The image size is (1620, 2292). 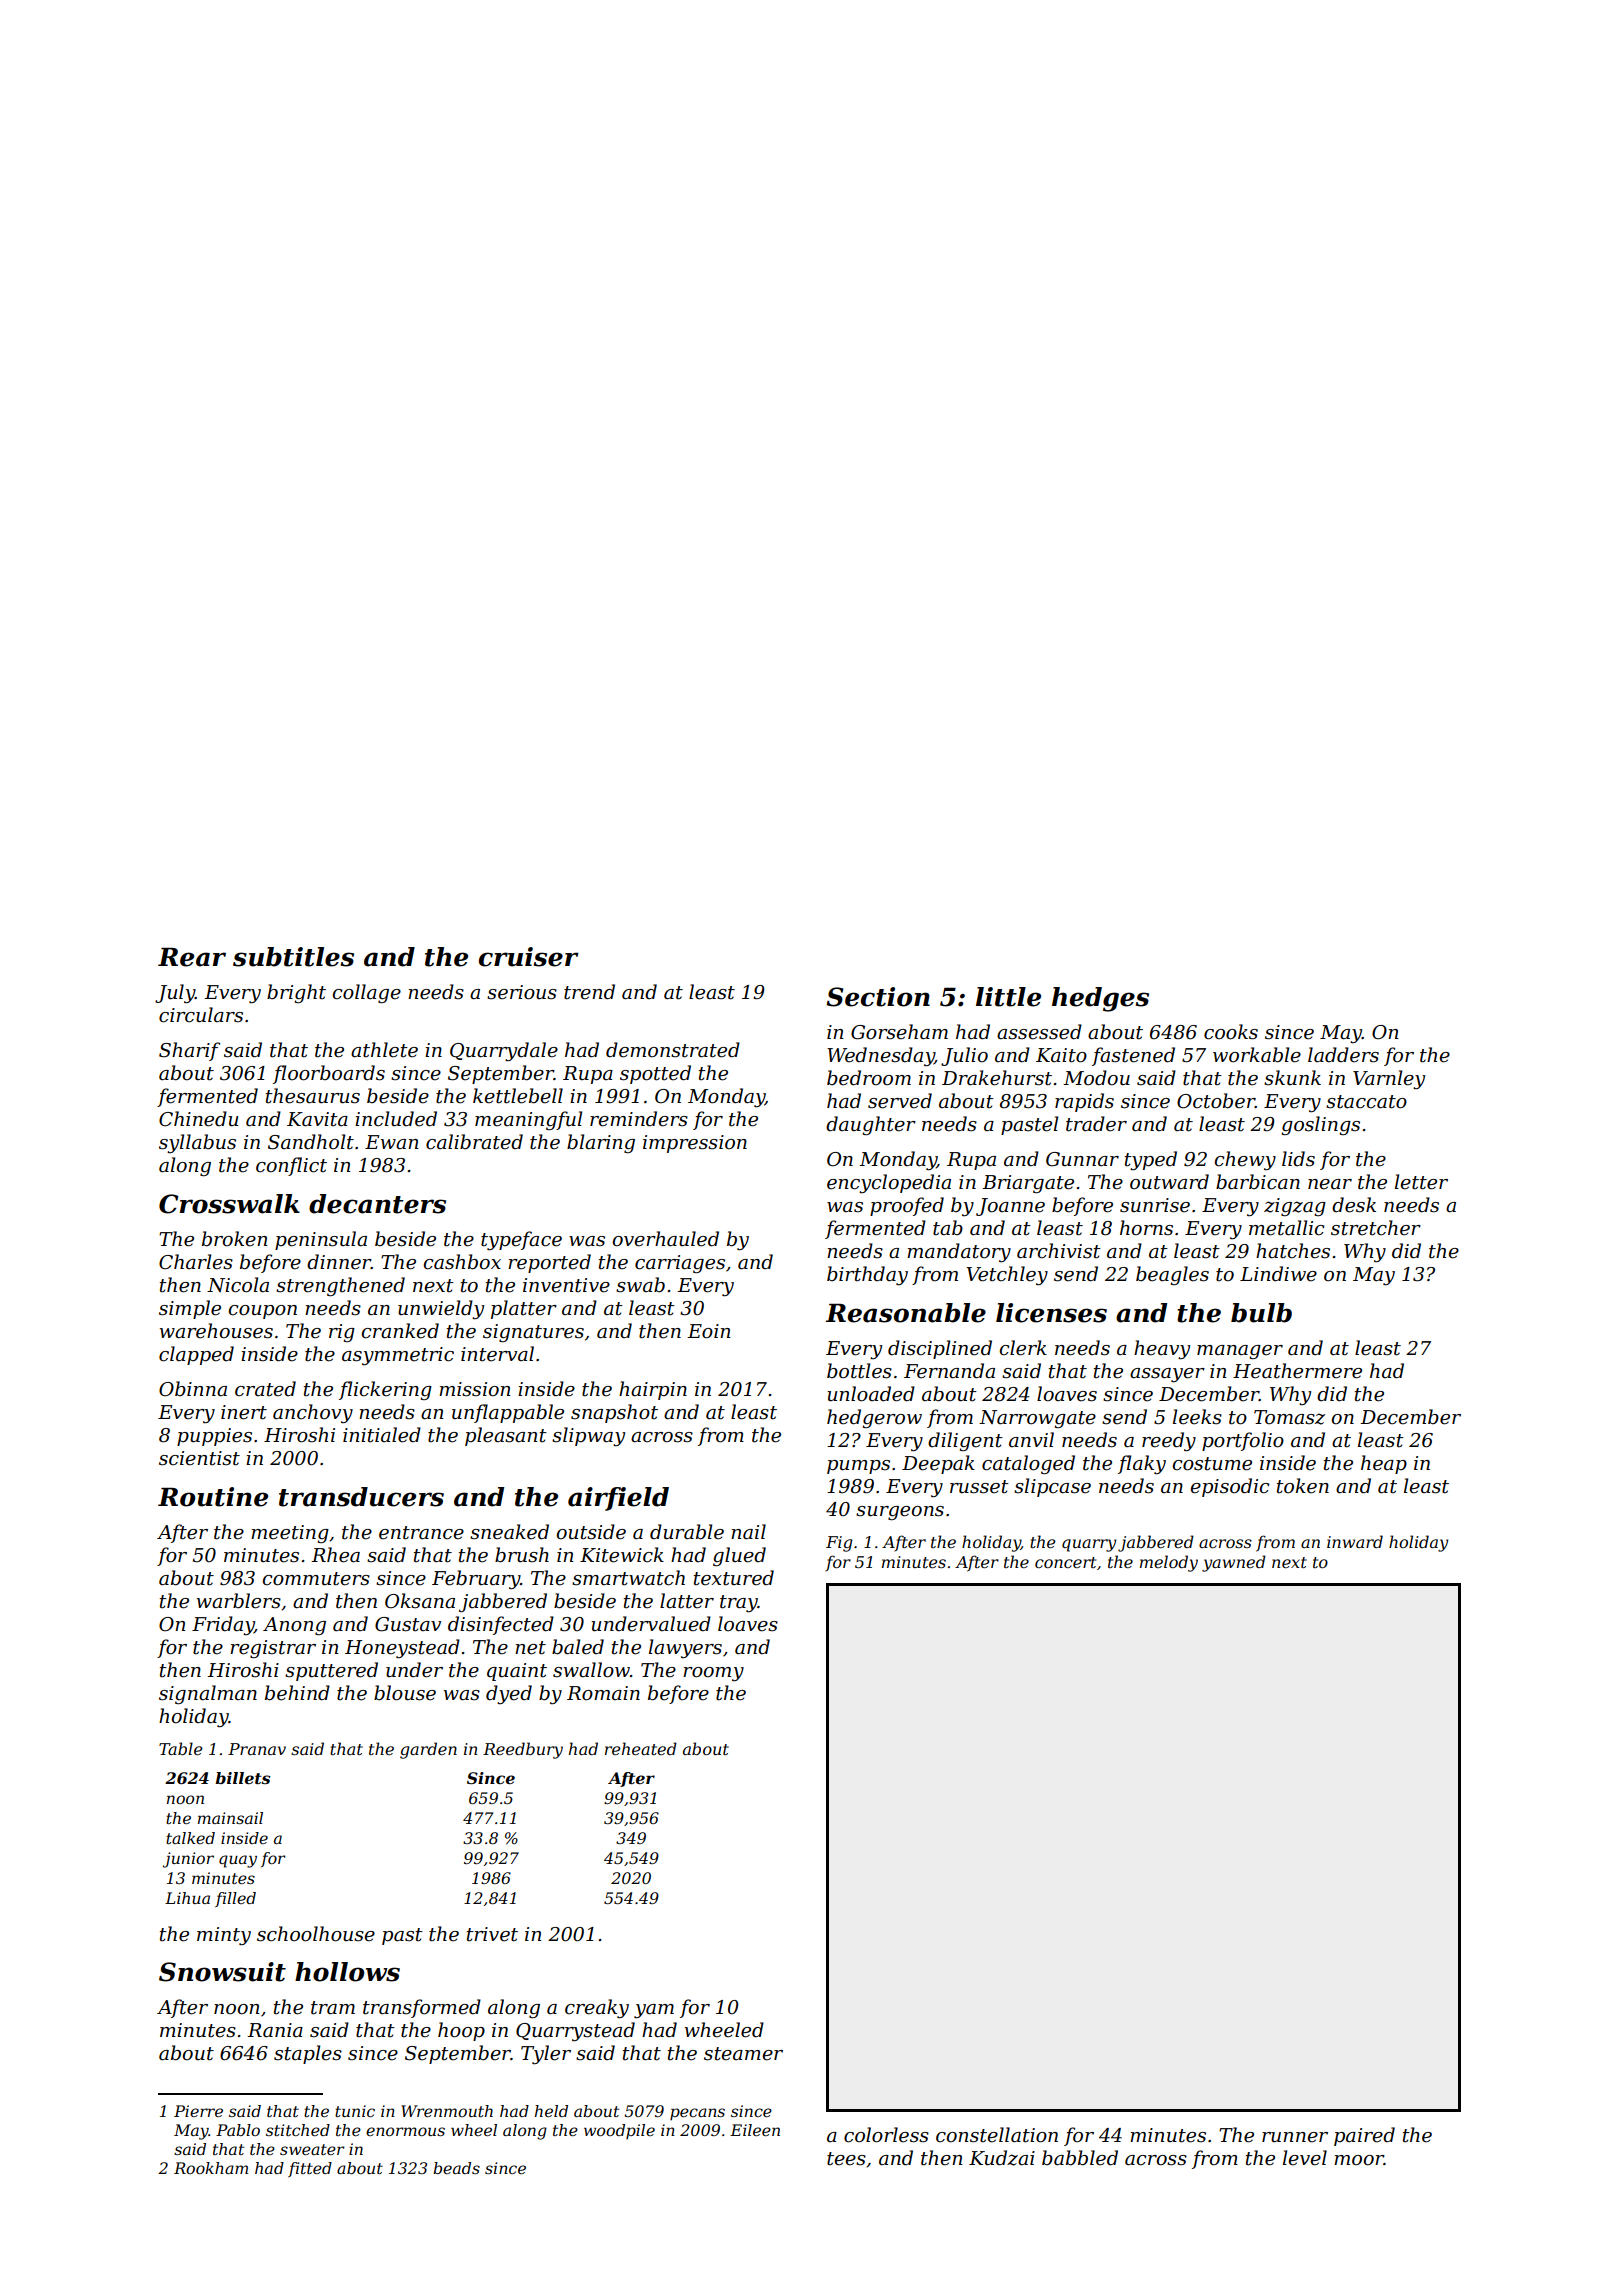 I want to click on Snowsuit, so click(x=222, y=1972).
